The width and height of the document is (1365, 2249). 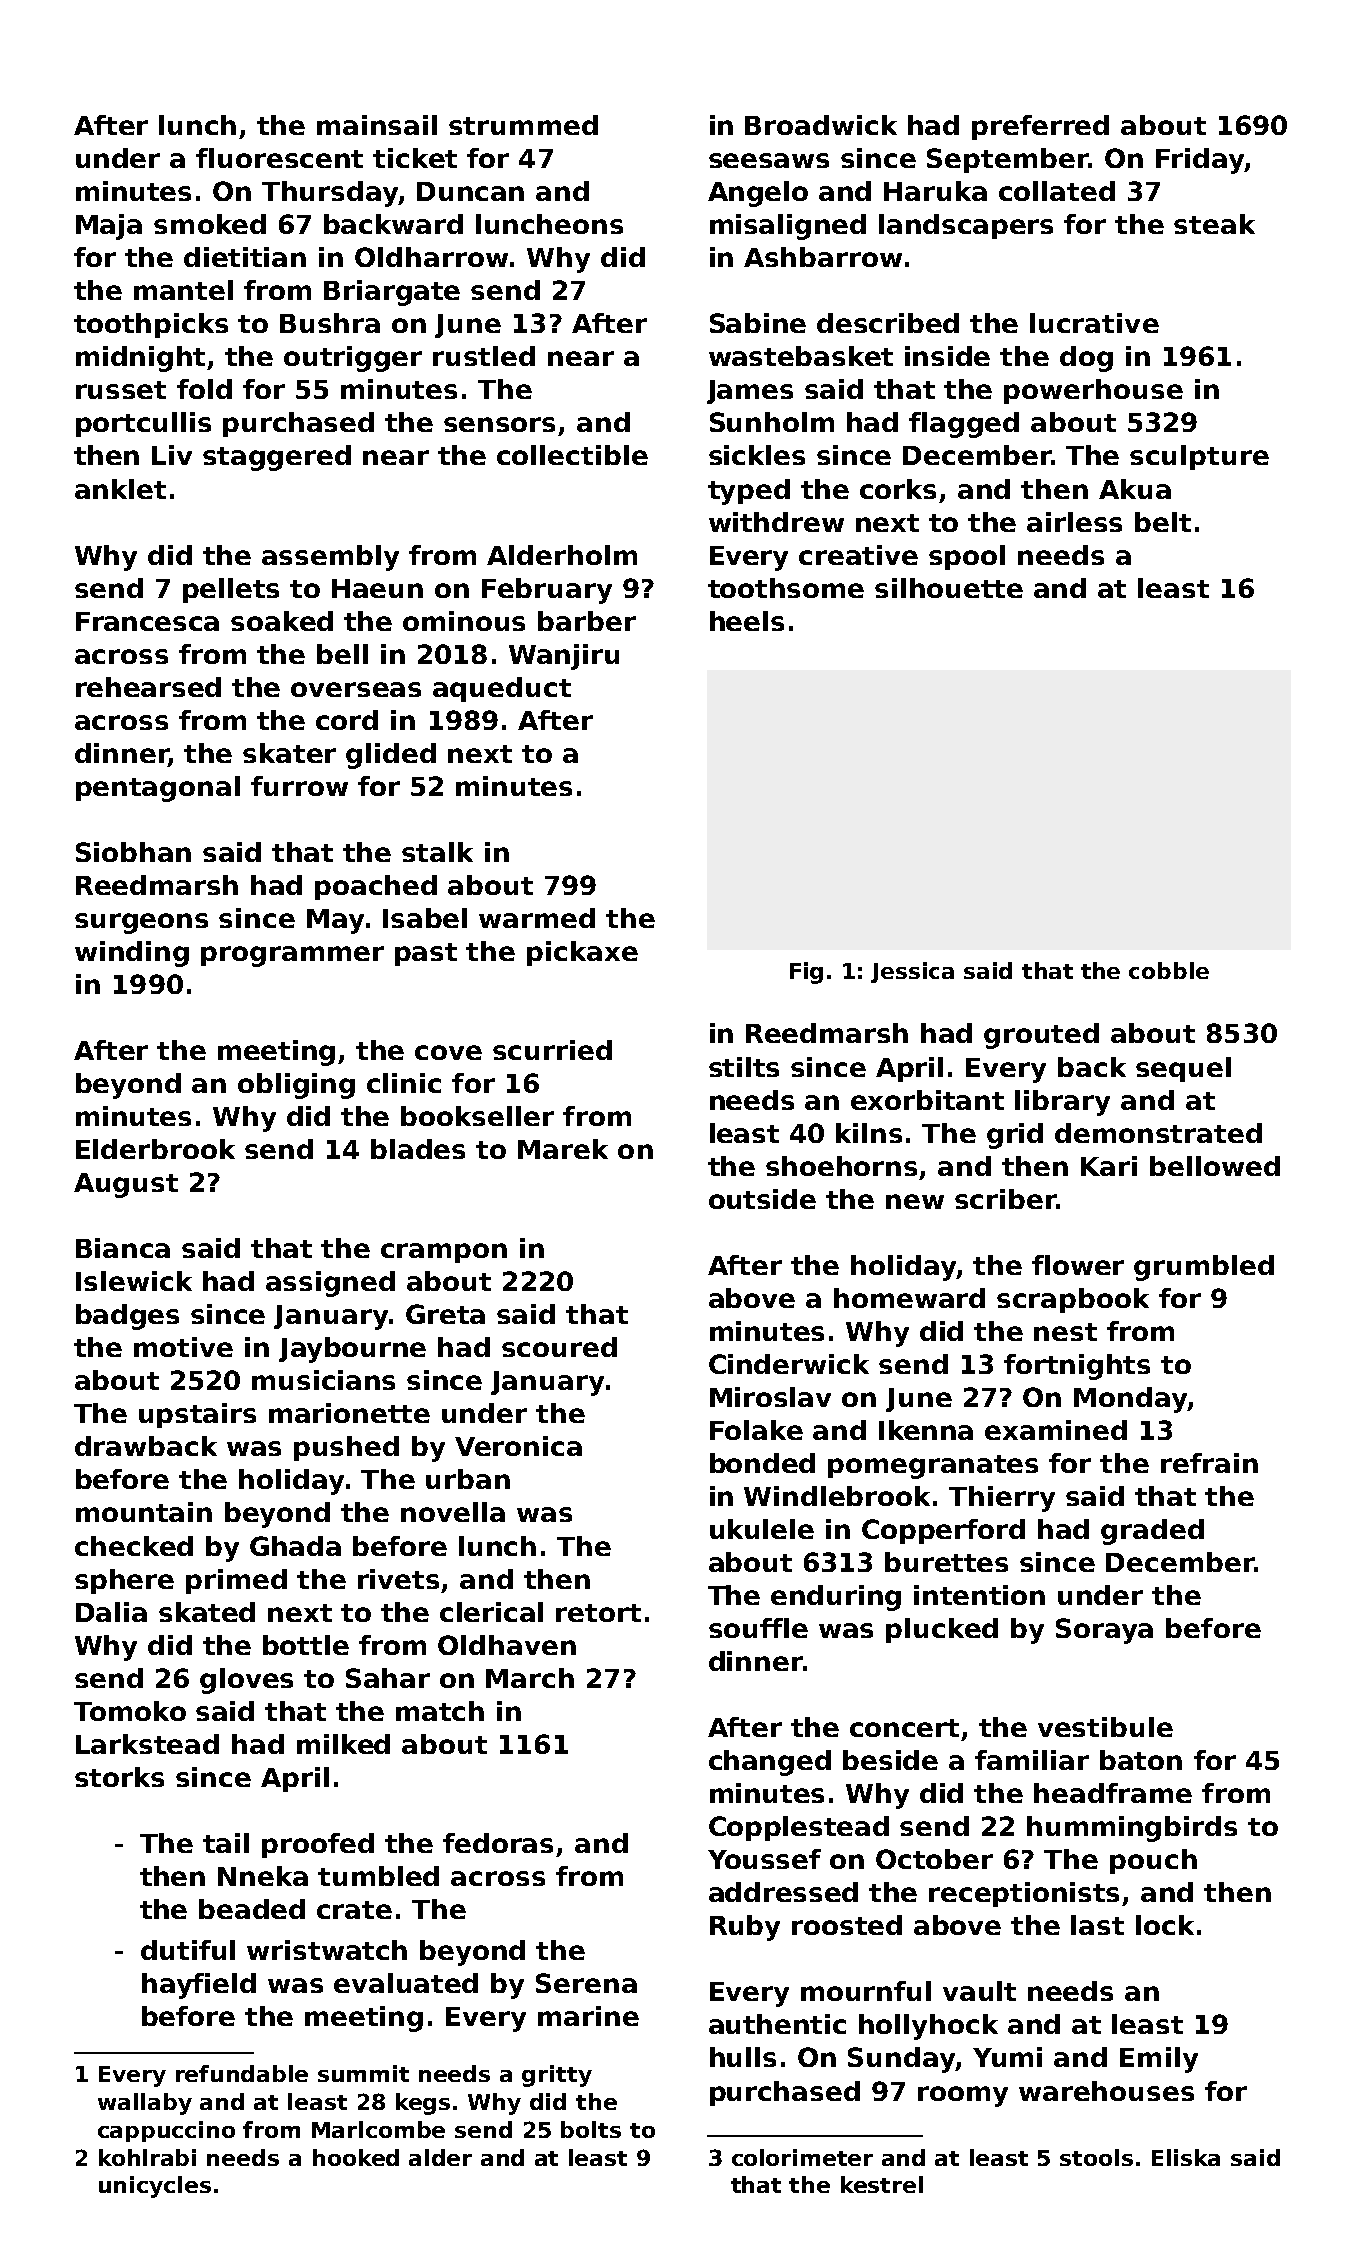 What do you see at coordinates (188, 1950) in the document?
I see `dutiful` at bounding box center [188, 1950].
